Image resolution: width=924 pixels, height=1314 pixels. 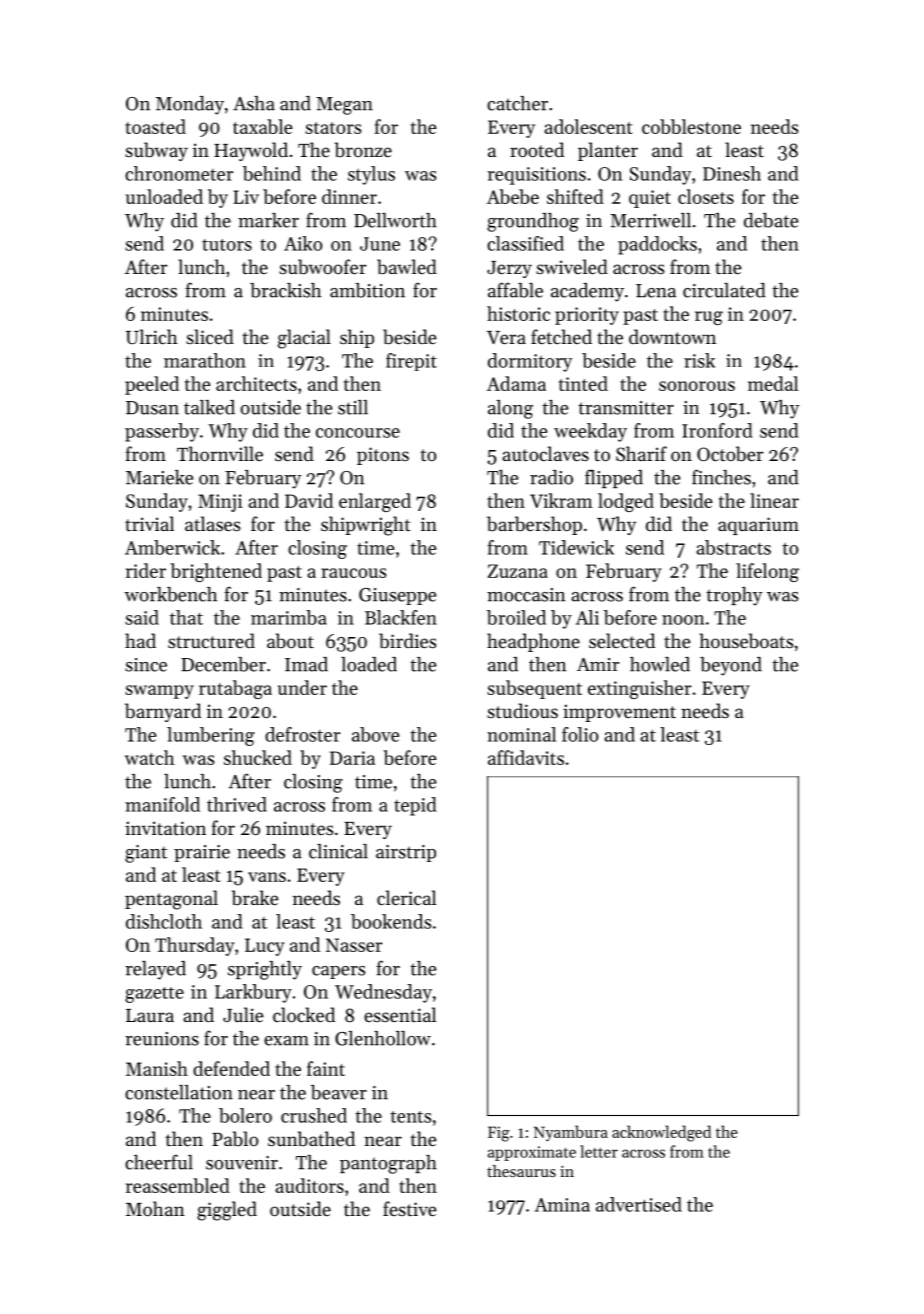 I want to click on planter, so click(x=608, y=151).
